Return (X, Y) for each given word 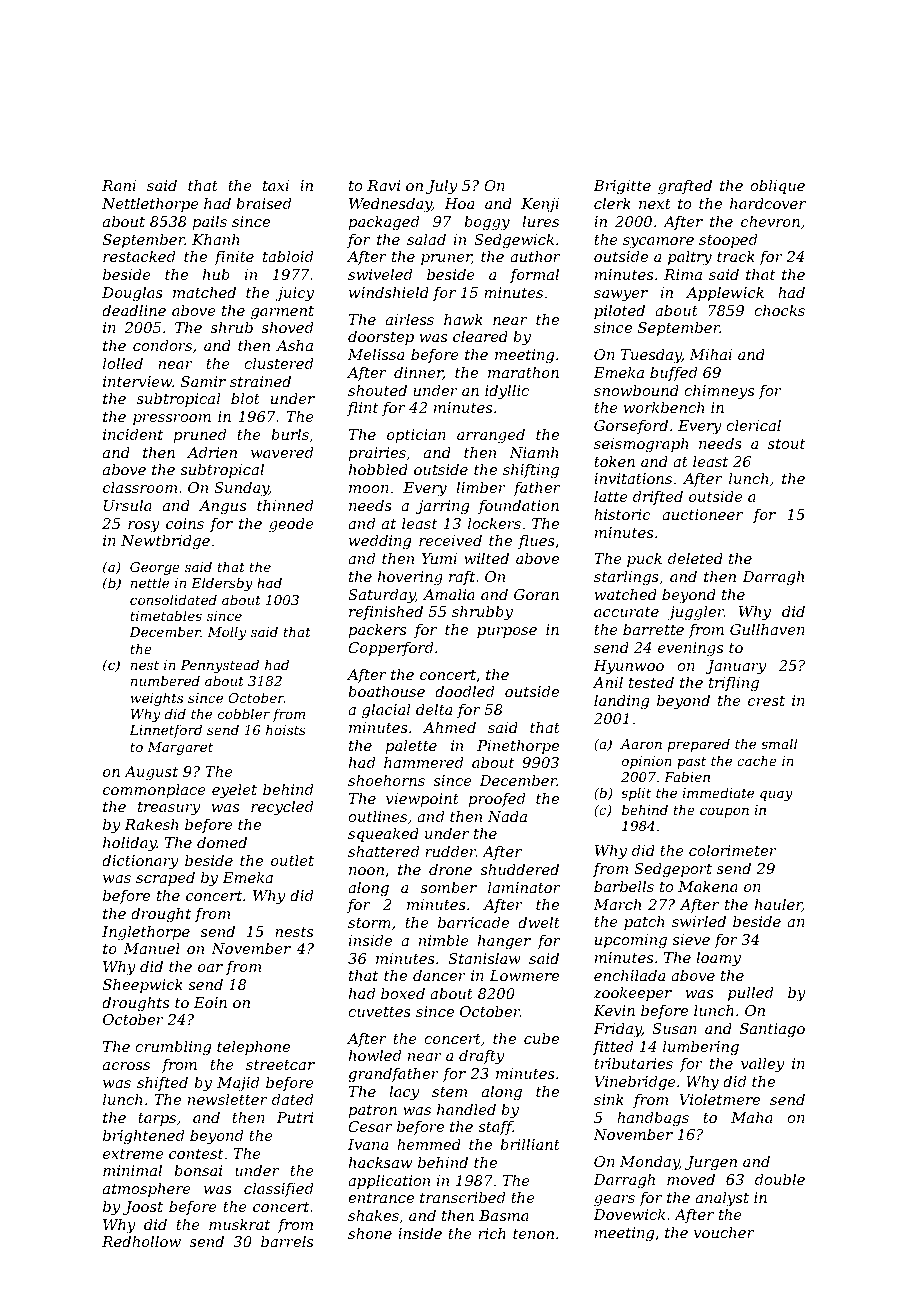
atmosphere (147, 1190)
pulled (750, 994)
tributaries (633, 1063)
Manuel (151, 948)
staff (495, 1128)
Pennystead (219, 666)
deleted (695, 558)
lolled (123, 363)
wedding (380, 542)
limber (481, 487)
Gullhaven (767, 629)
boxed (403, 993)
